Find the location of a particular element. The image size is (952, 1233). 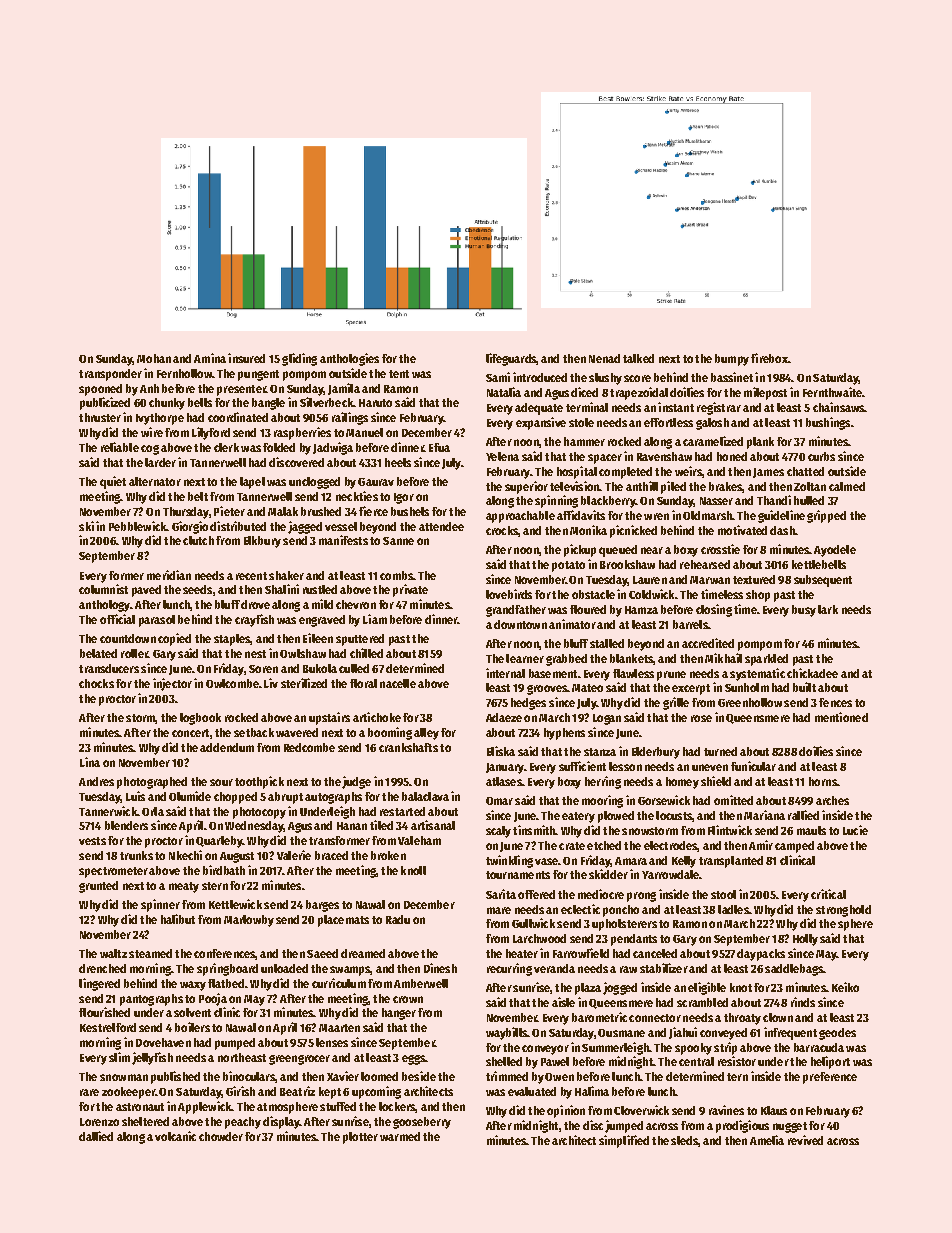

mediocre is located at coordinates (601, 894).
